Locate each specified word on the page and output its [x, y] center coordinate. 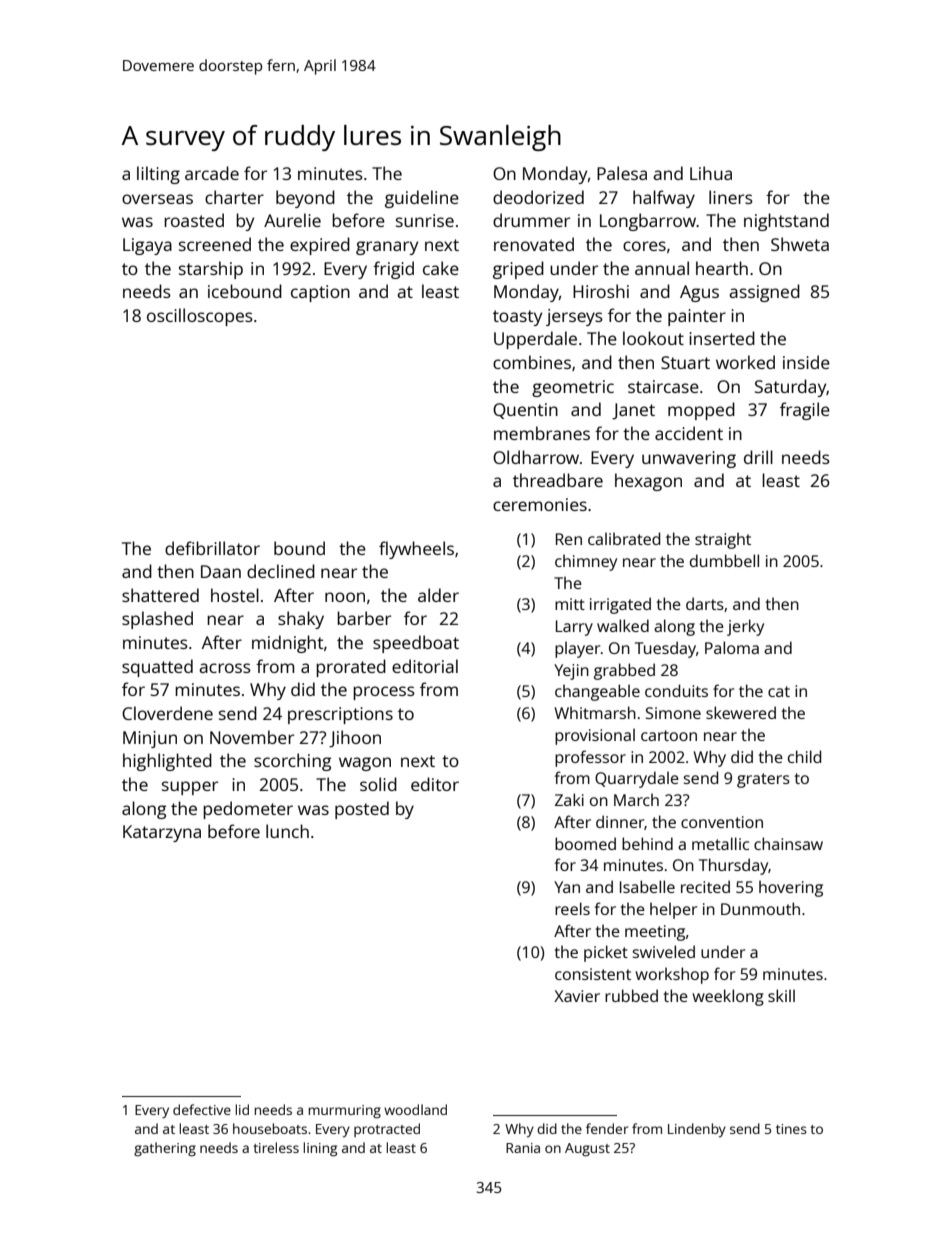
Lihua [711, 173]
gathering [165, 1149]
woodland [415, 1109]
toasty [517, 318]
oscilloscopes [200, 317]
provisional [595, 736]
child [804, 756]
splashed [157, 620]
